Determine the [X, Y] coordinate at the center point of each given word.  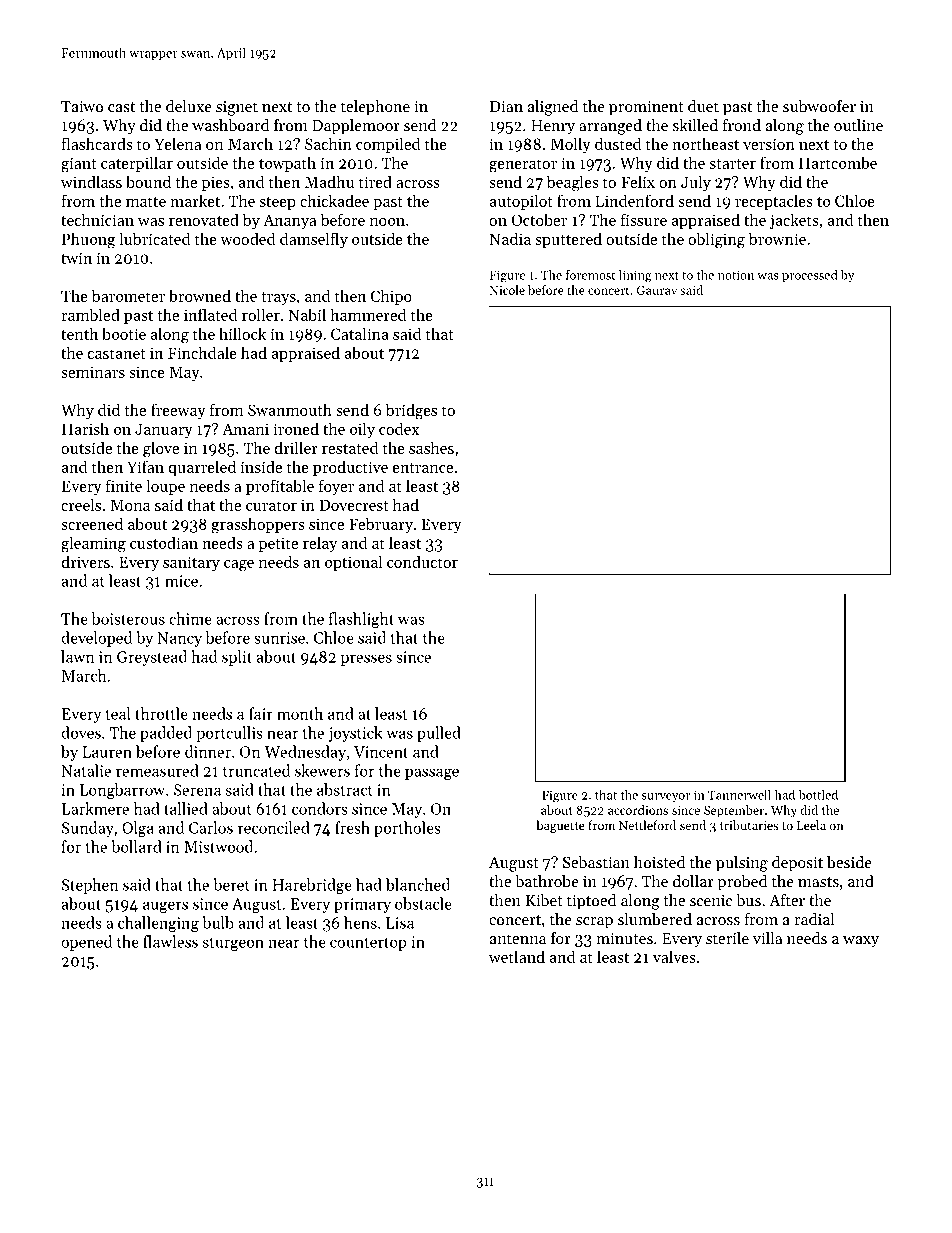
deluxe [189, 106]
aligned [553, 108]
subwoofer [819, 106]
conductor [422, 561]
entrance [423, 468]
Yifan [145, 466]
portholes [407, 829]
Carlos [211, 827]
